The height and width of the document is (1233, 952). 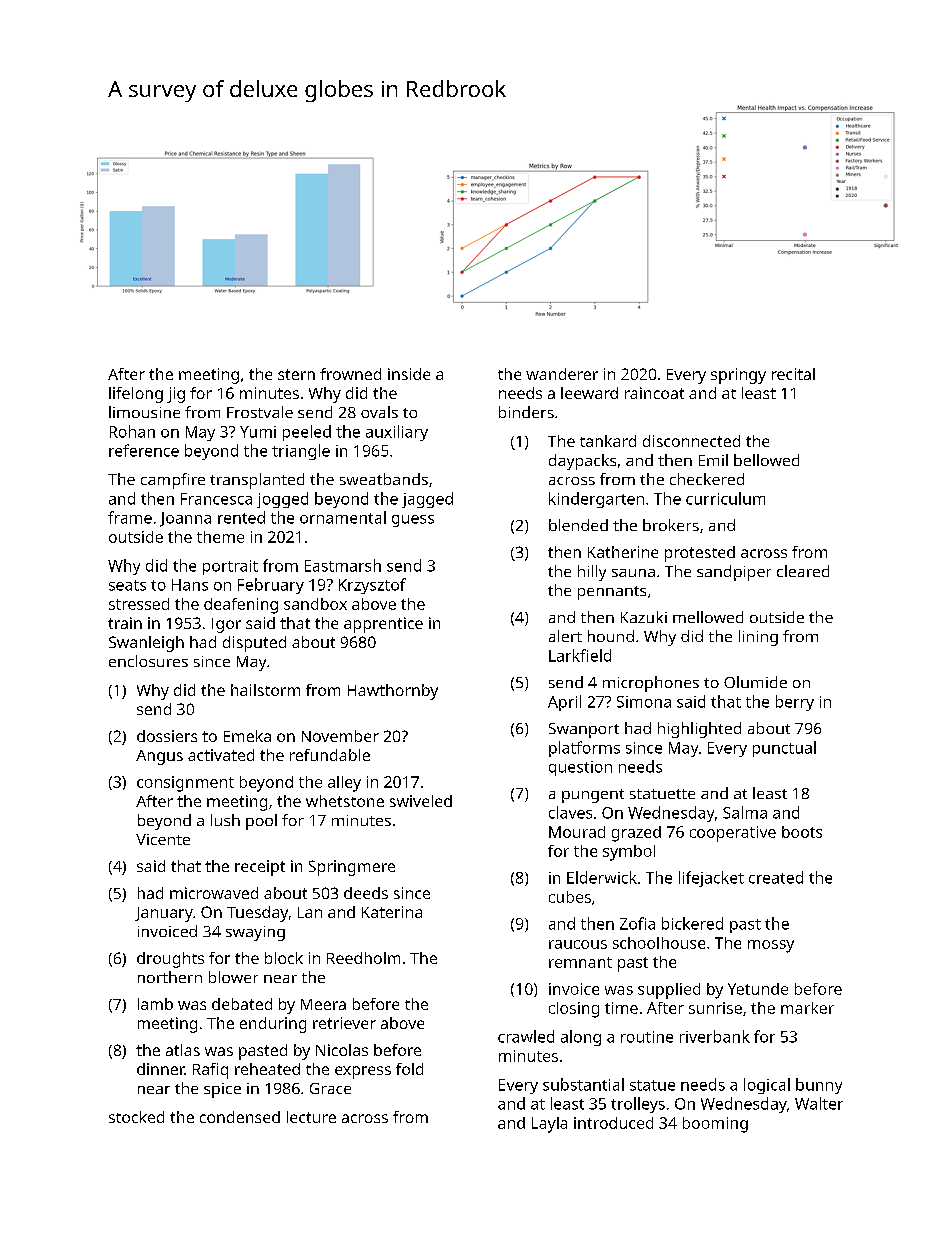 I want to click on kindergarten, so click(x=596, y=500).
